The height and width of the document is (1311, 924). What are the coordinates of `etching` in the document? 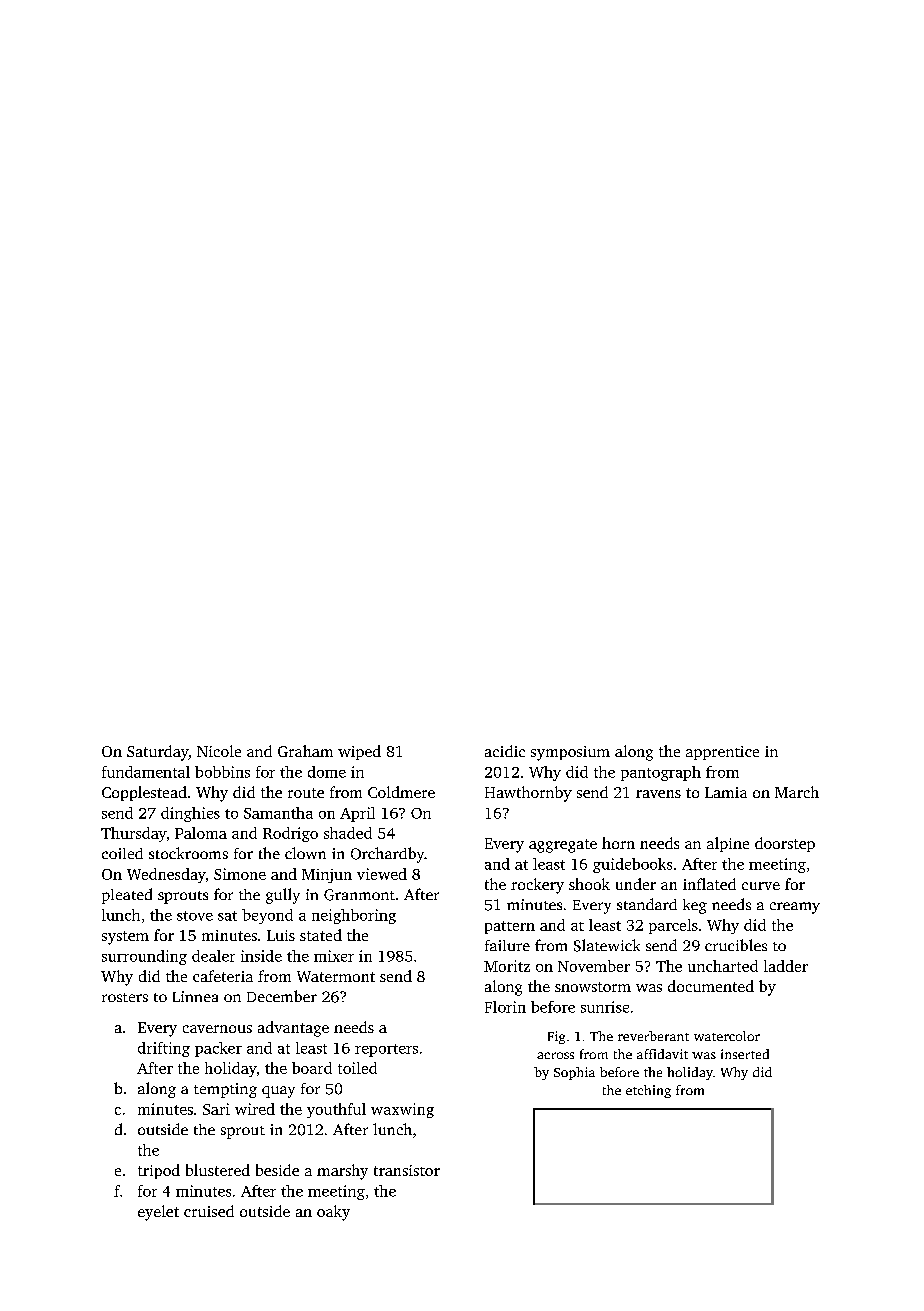 It's located at (648, 1091).
